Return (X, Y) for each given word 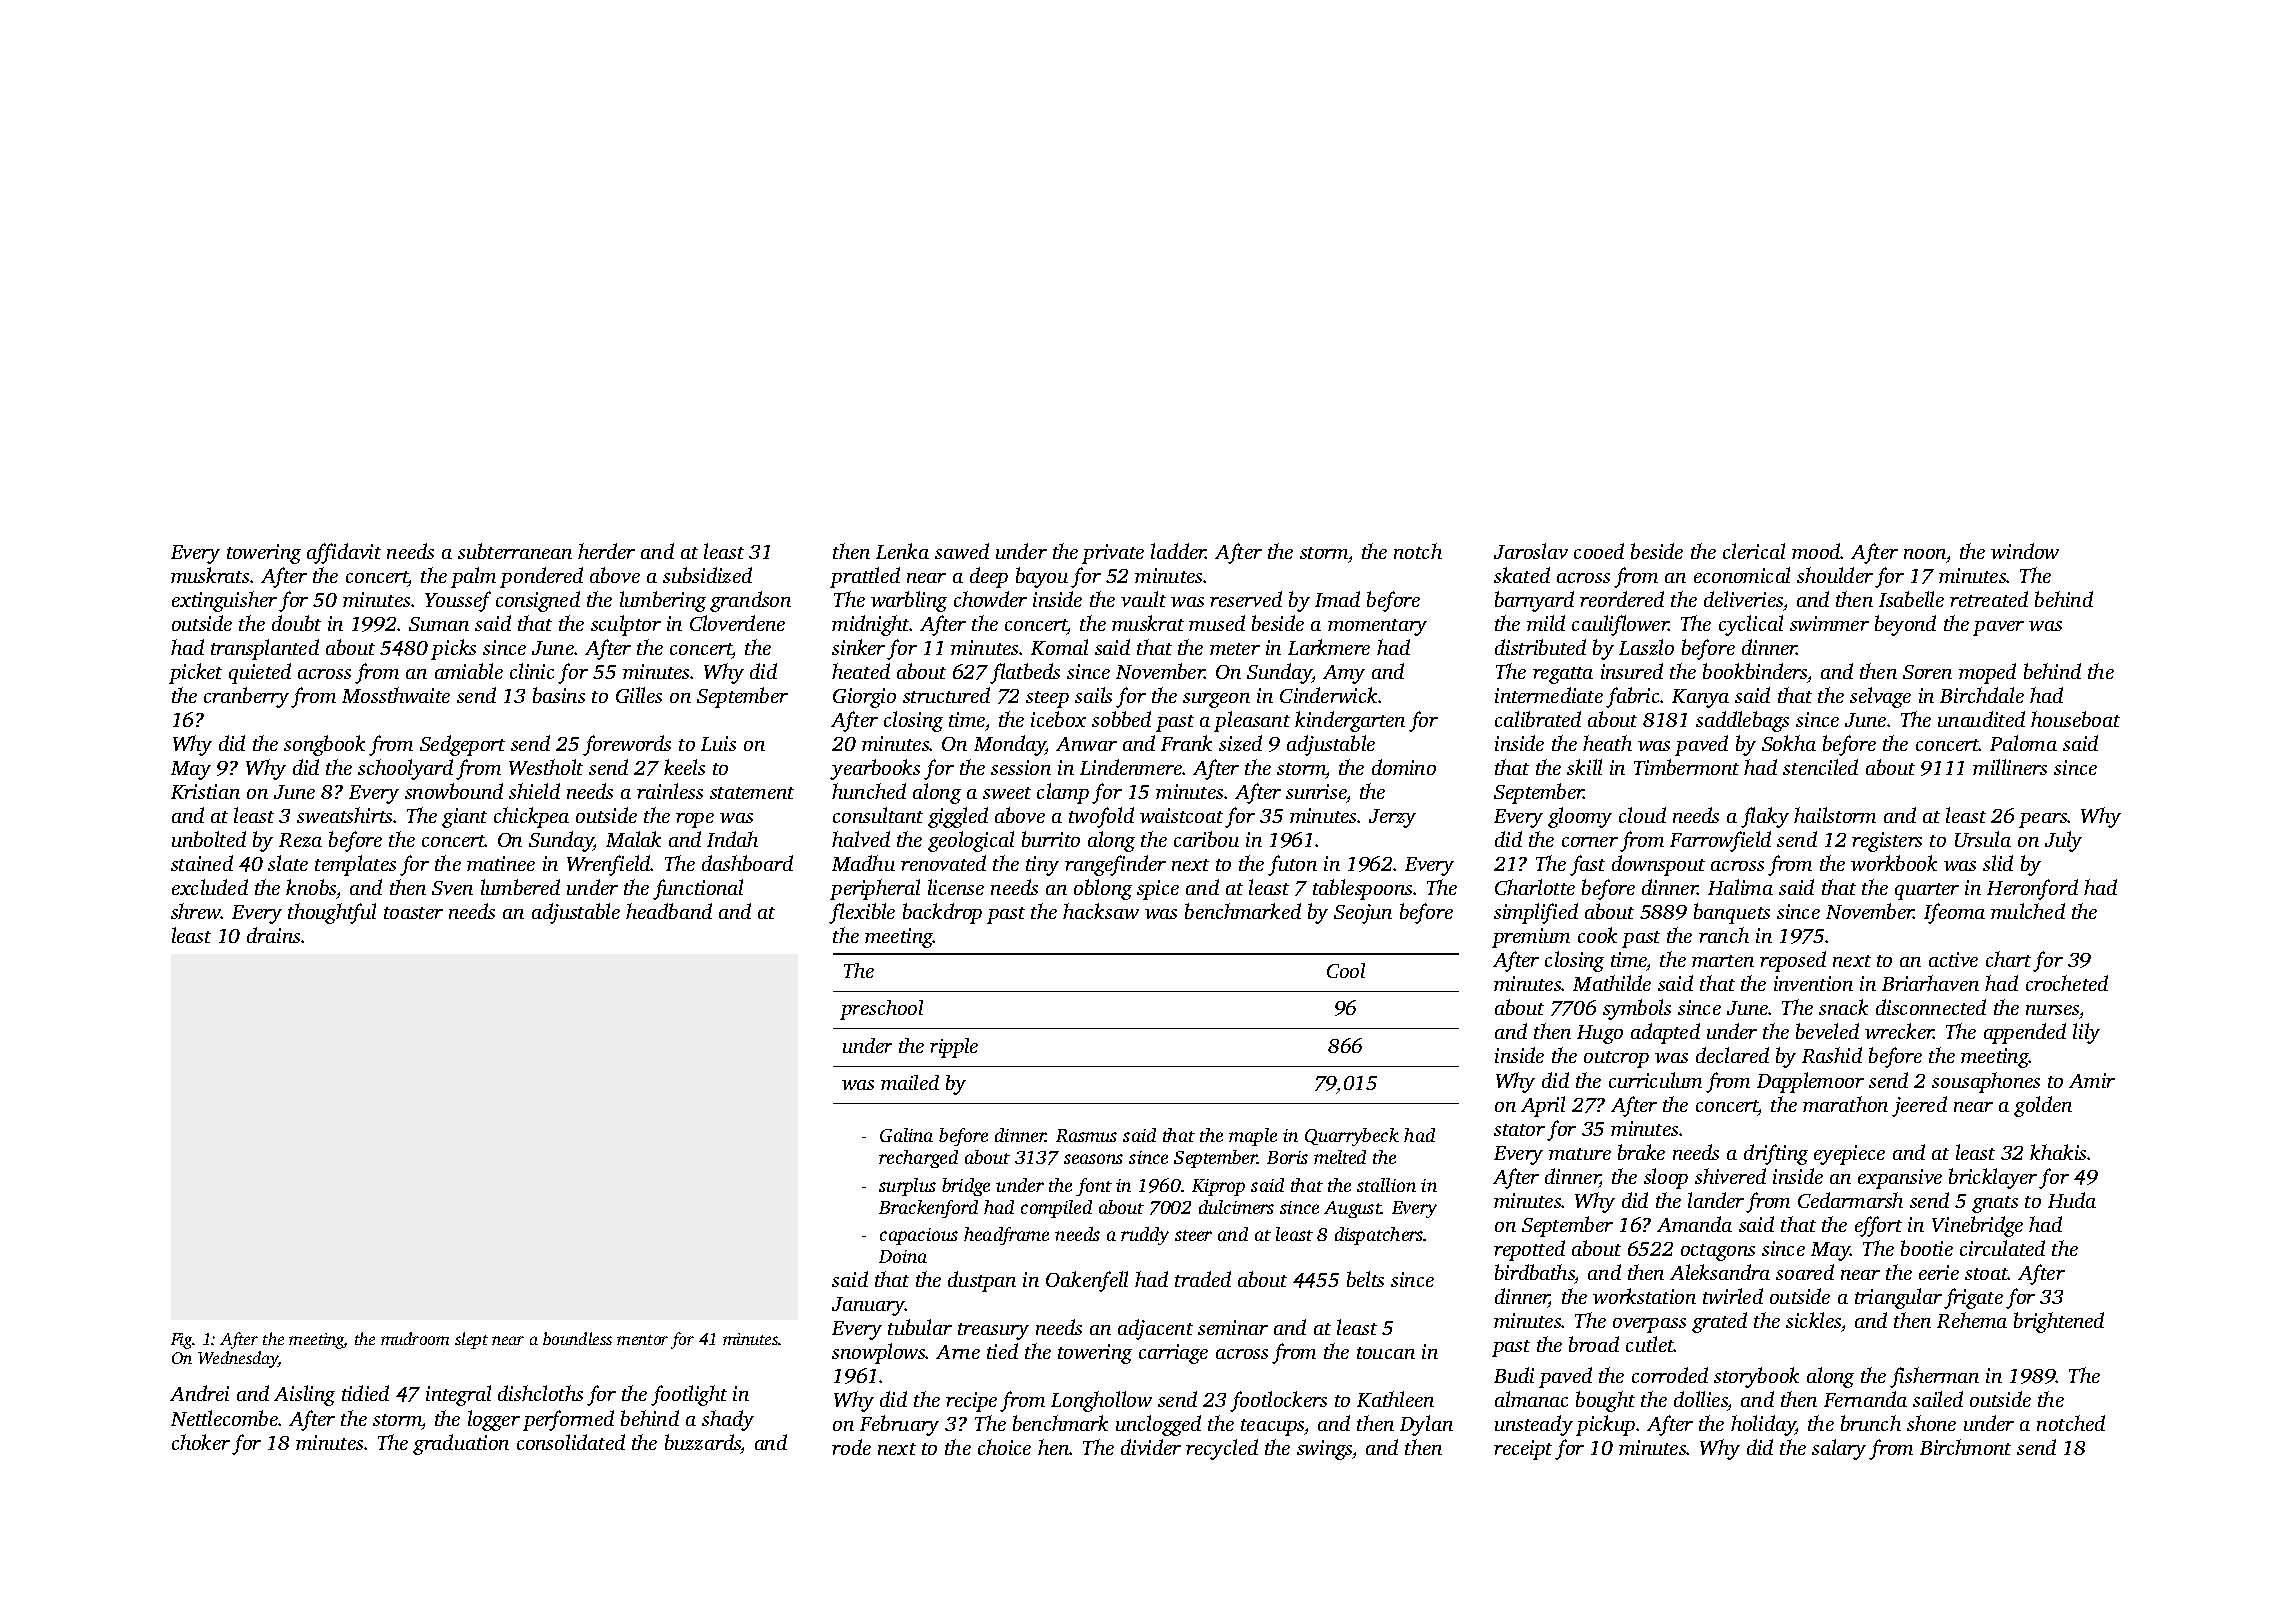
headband (669, 911)
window (2025, 551)
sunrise (1316, 791)
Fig (182, 1341)
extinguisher (224, 601)
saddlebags (1742, 721)
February (899, 1425)
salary (1839, 1449)
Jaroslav (1531, 551)
